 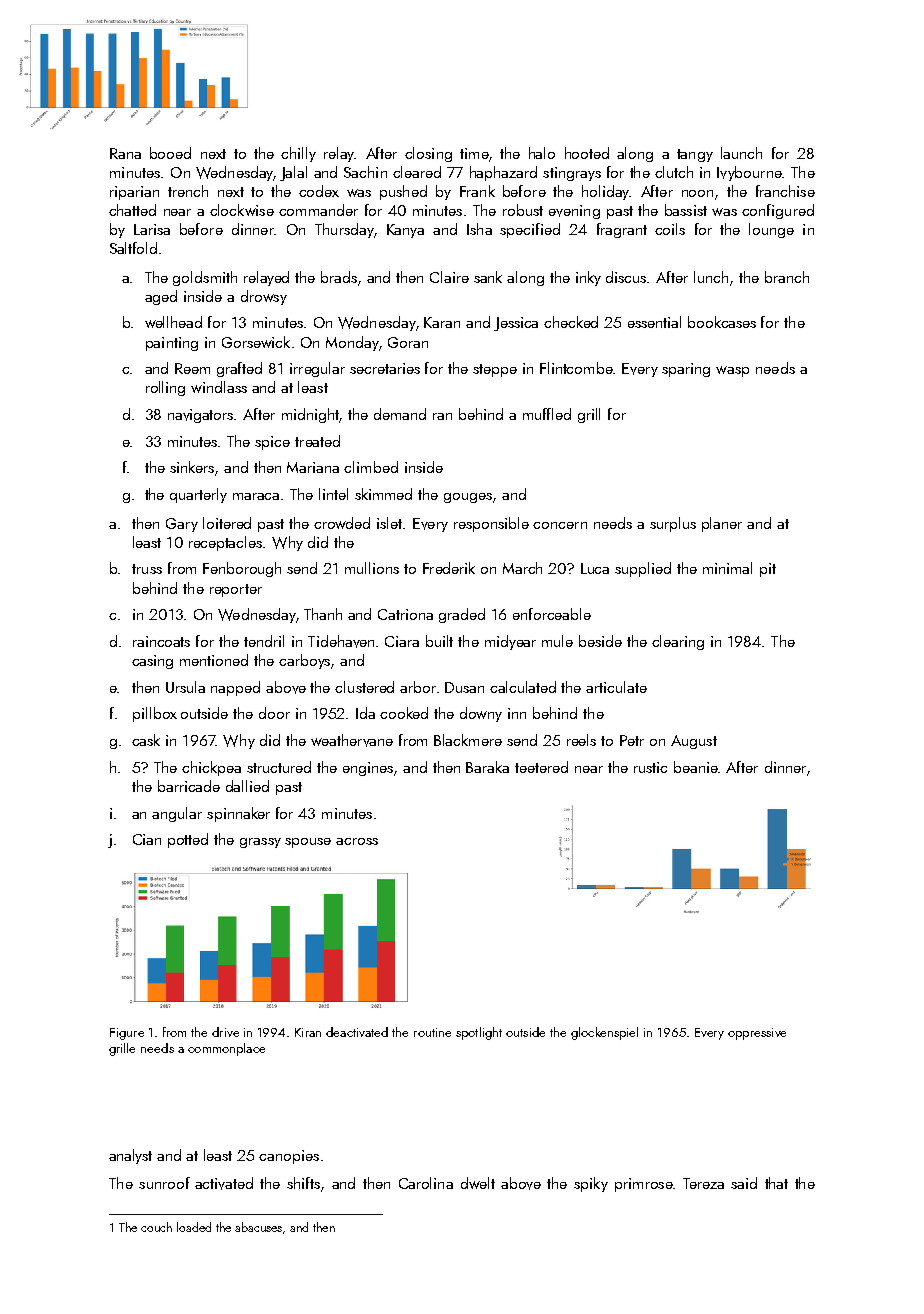 What do you see at coordinates (462, 615) in the image?
I see `graded` at bounding box center [462, 615].
